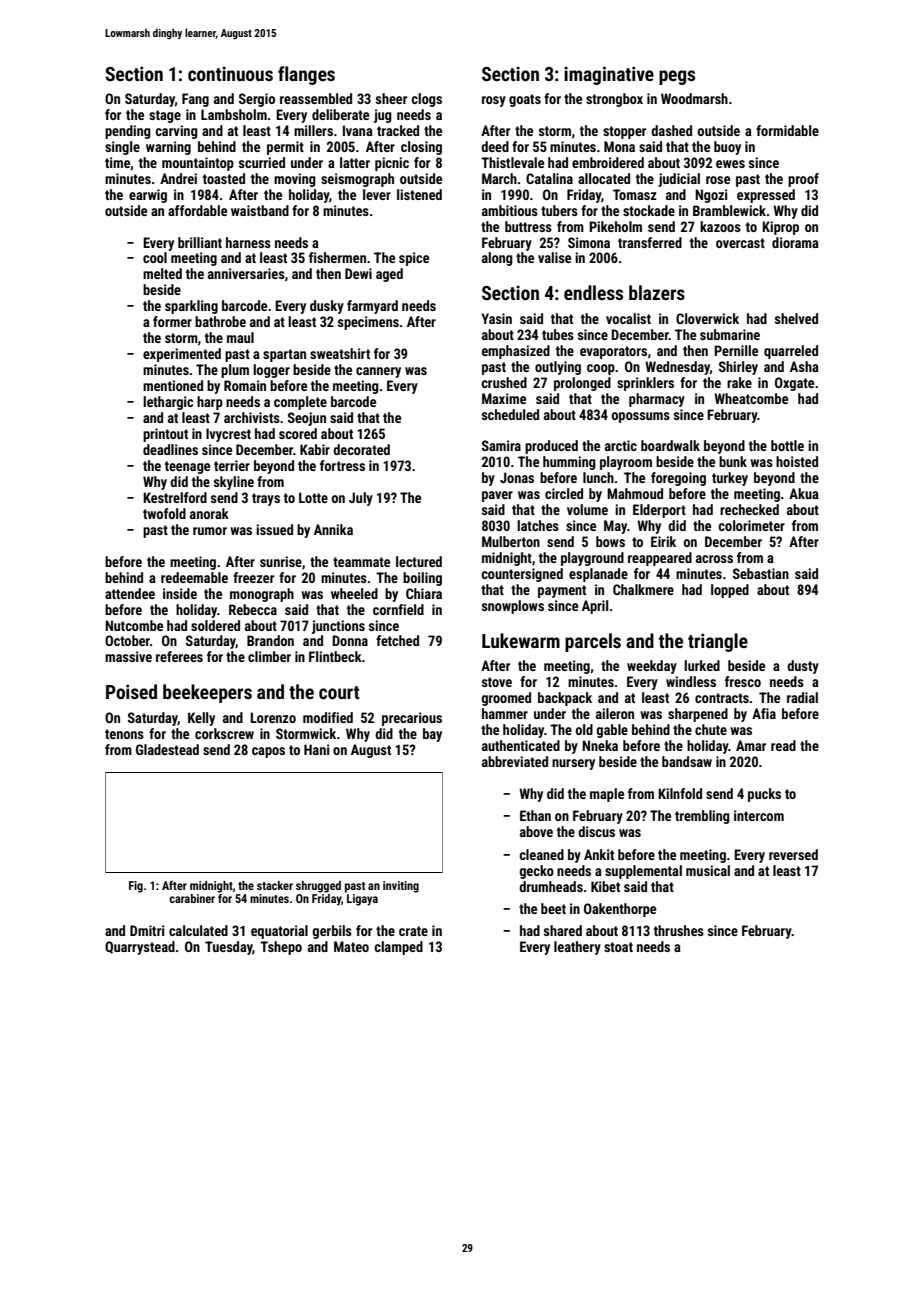  What do you see at coordinates (333, 529) in the screenshot?
I see `Annika` at bounding box center [333, 529].
